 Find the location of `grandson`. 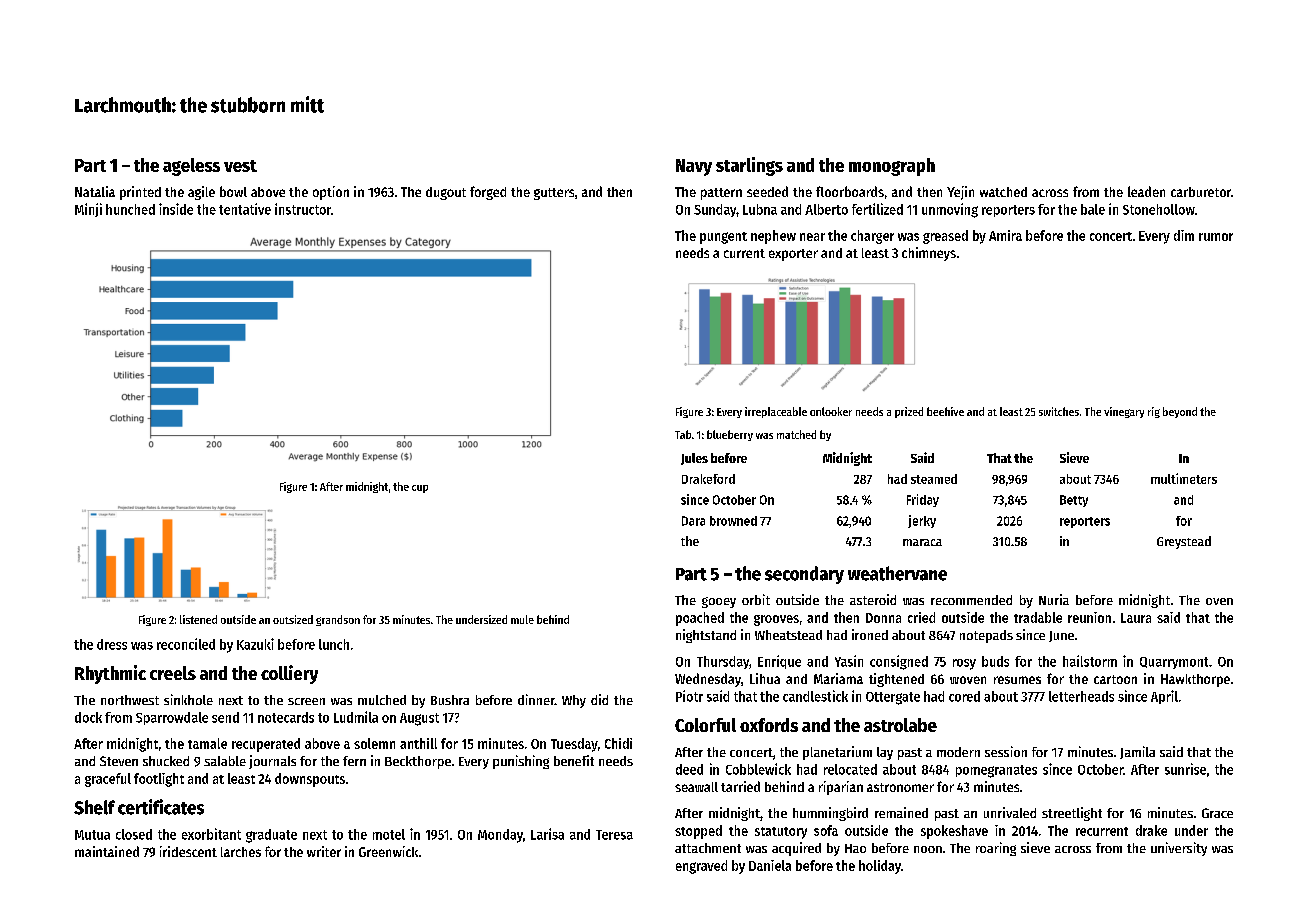

grandson is located at coordinates (338, 620).
